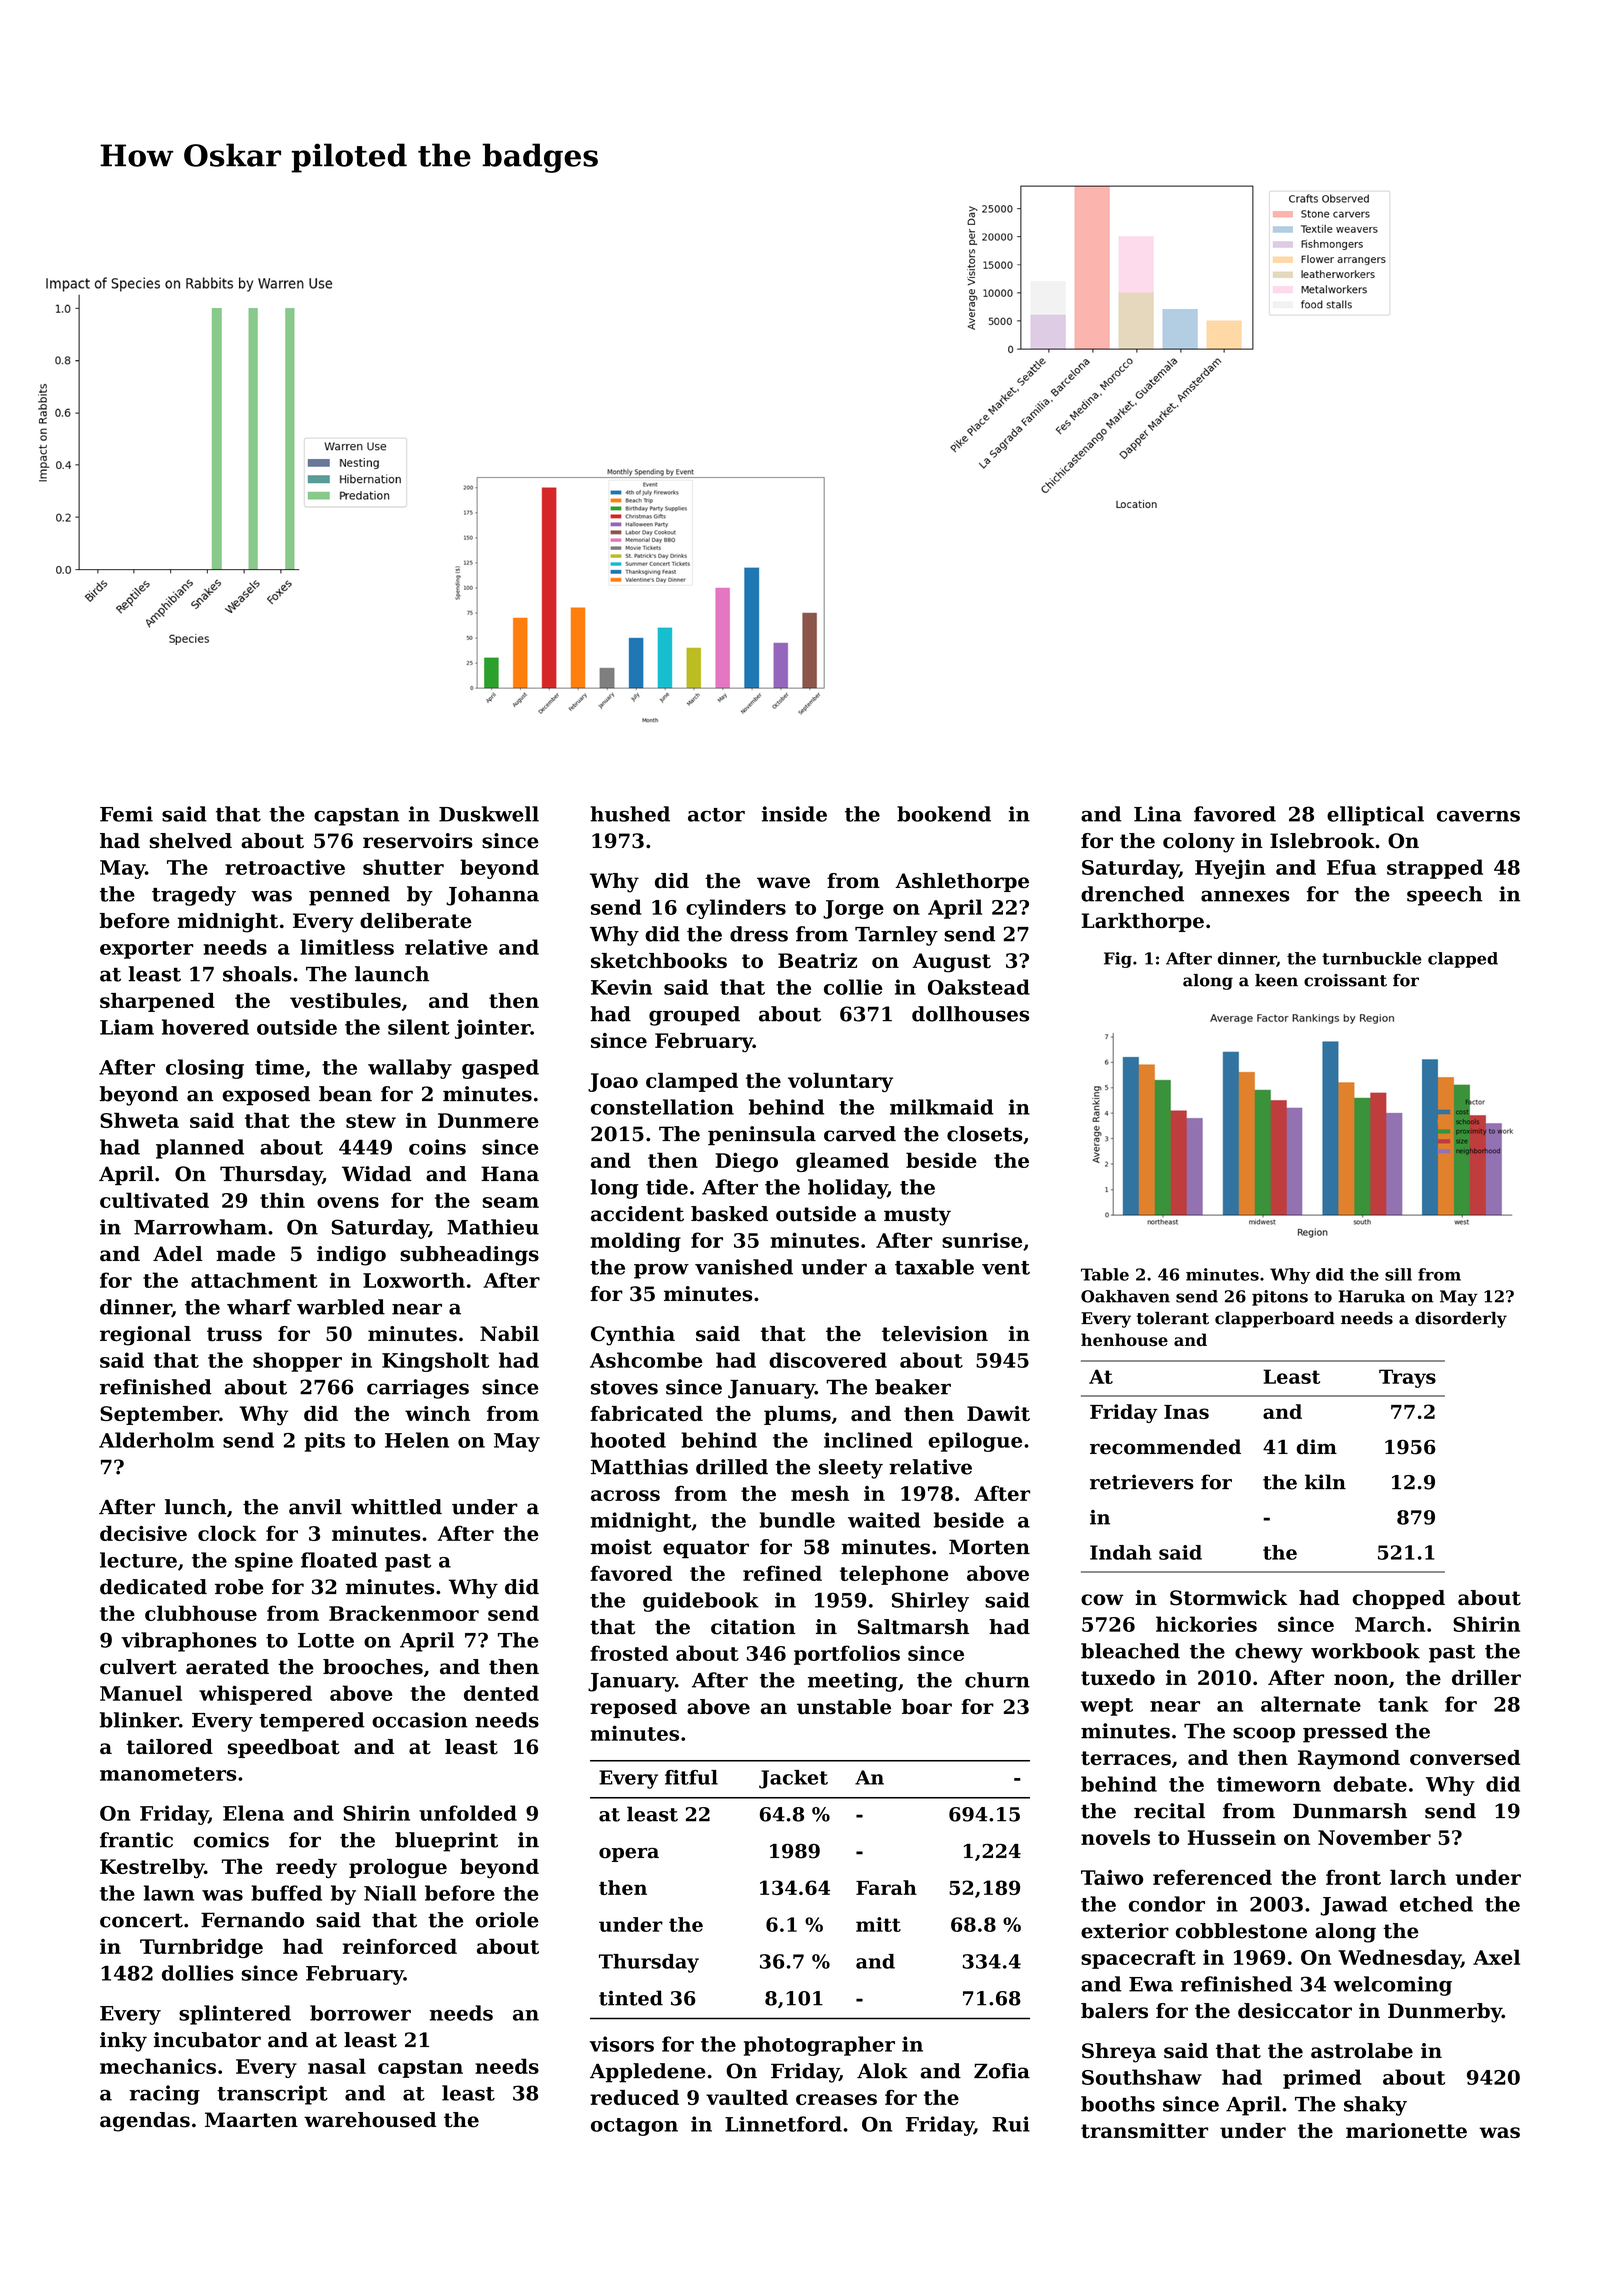 This page has width=1620, height=2292. What do you see at coordinates (1112, 1877) in the page?
I see `Taiwo` at bounding box center [1112, 1877].
